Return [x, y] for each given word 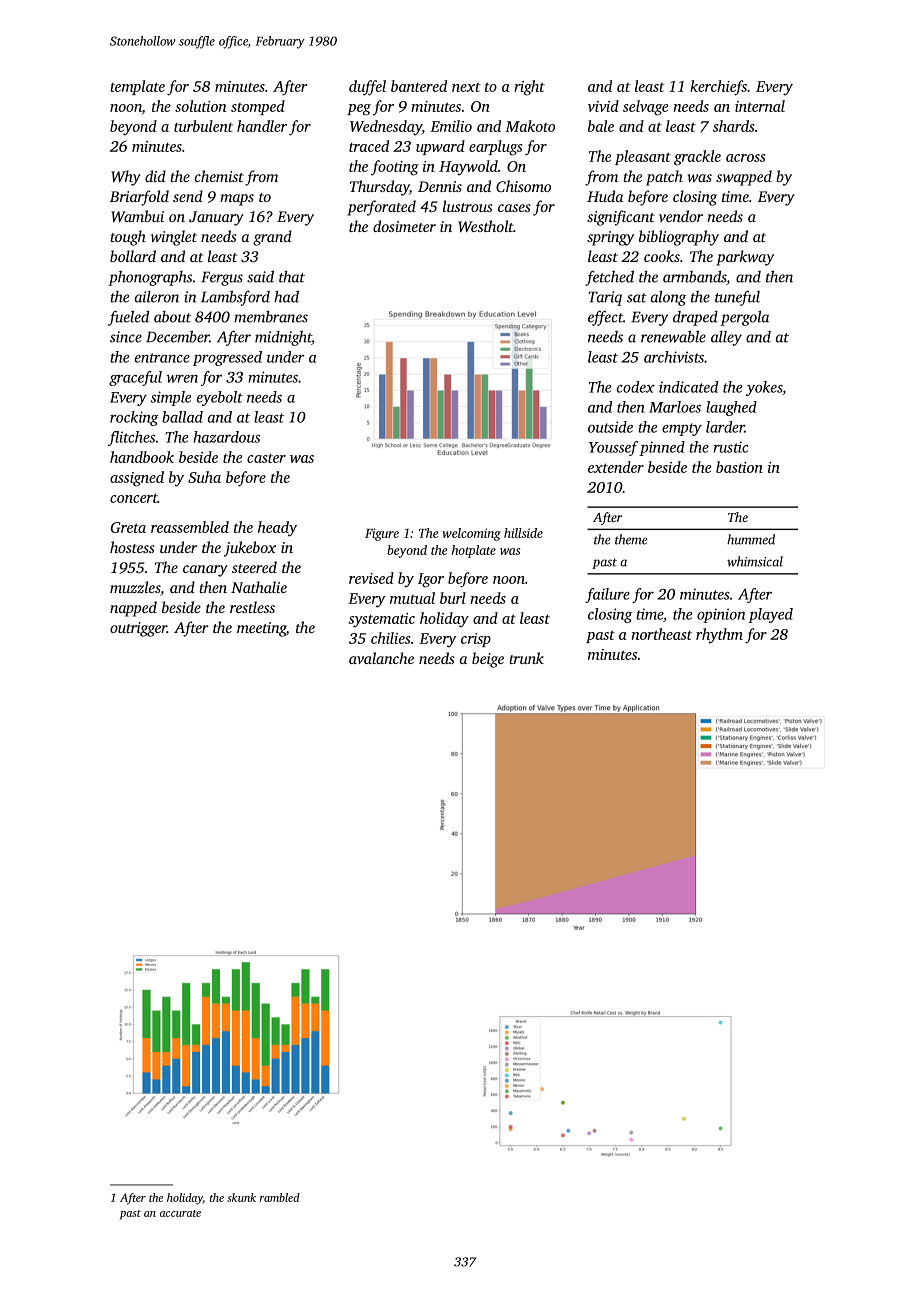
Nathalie [259, 587]
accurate [180, 1213]
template [137, 87]
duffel [367, 88]
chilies [390, 638]
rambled [280, 1197]
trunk [526, 658]
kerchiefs [718, 88]
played [770, 615]
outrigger [138, 629]
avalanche [381, 658]
